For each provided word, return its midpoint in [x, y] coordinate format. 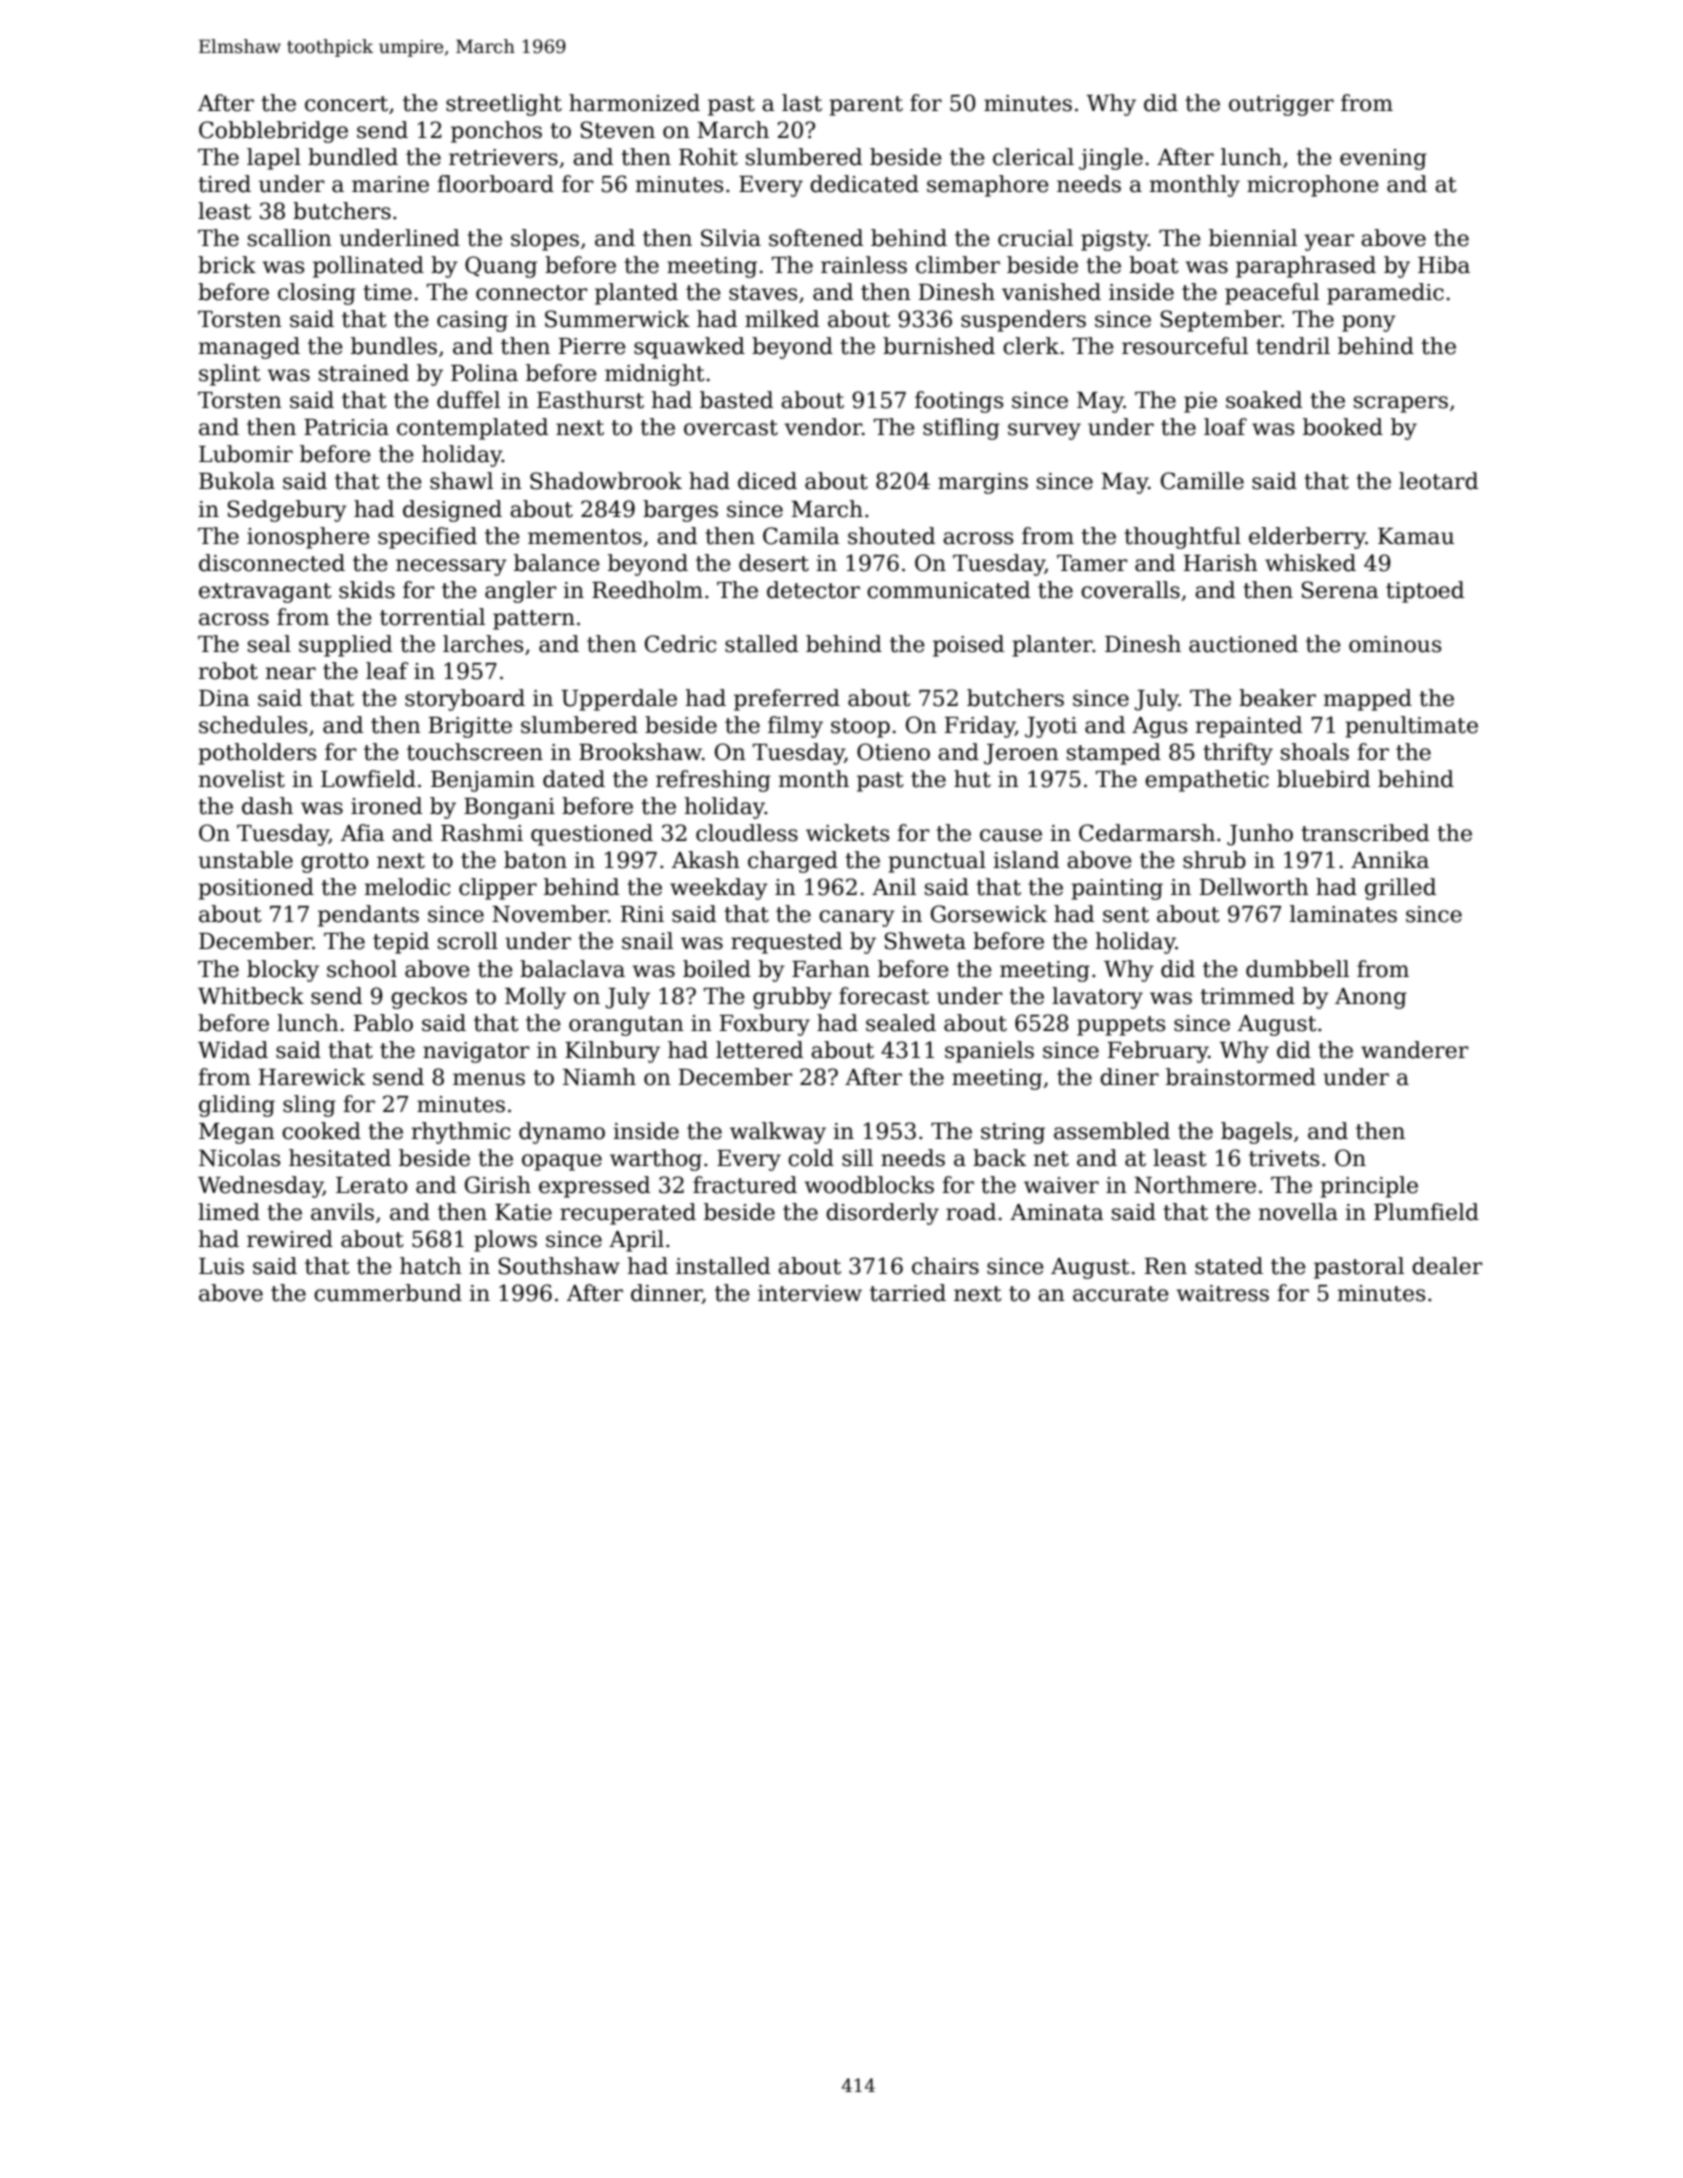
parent [866, 106]
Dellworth [1254, 887]
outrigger [1281, 105]
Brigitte [470, 727]
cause [1011, 835]
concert [346, 104]
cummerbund [388, 1293]
